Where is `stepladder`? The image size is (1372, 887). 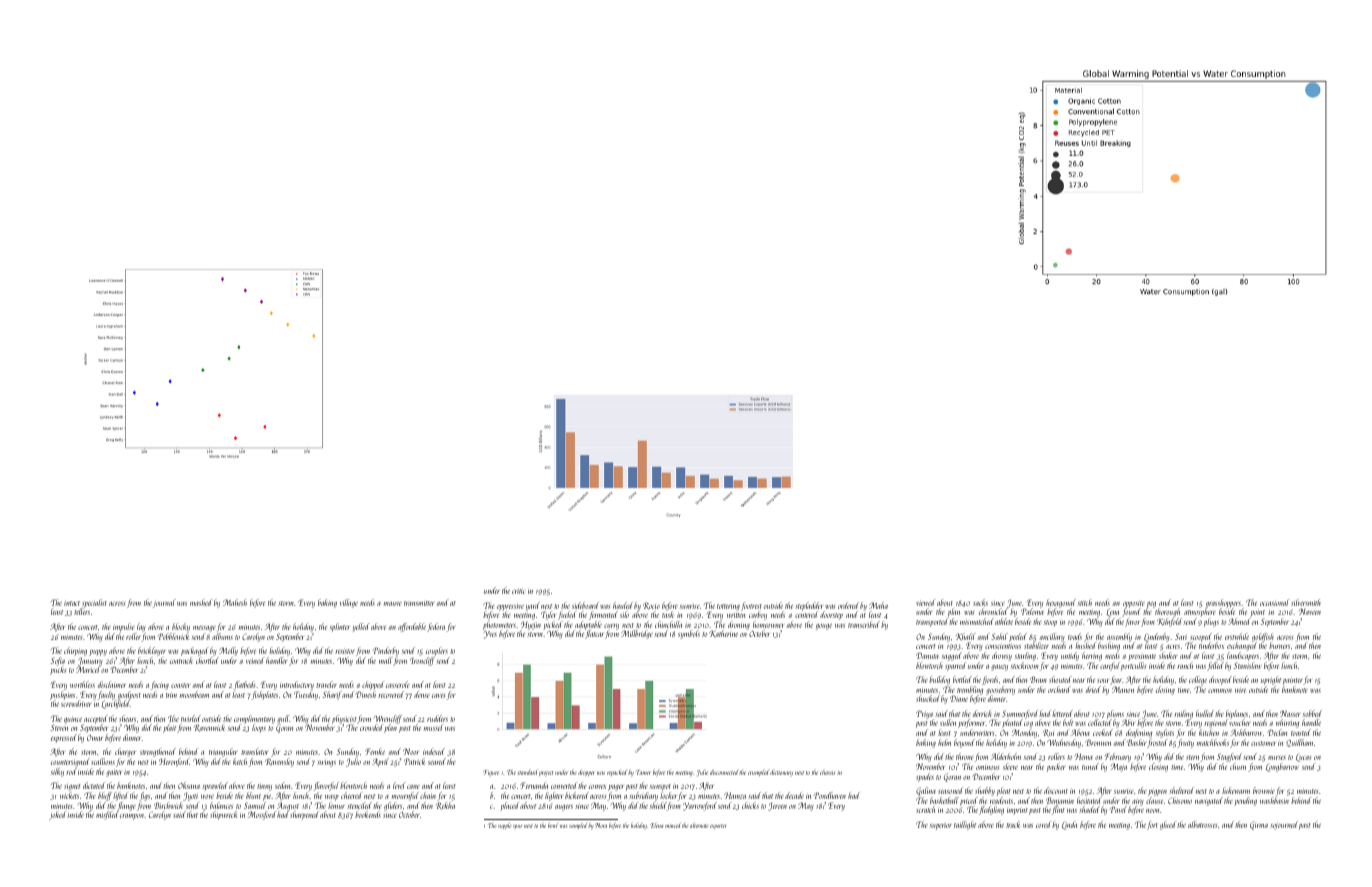 stepladder is located at coordinates (809, 606).
